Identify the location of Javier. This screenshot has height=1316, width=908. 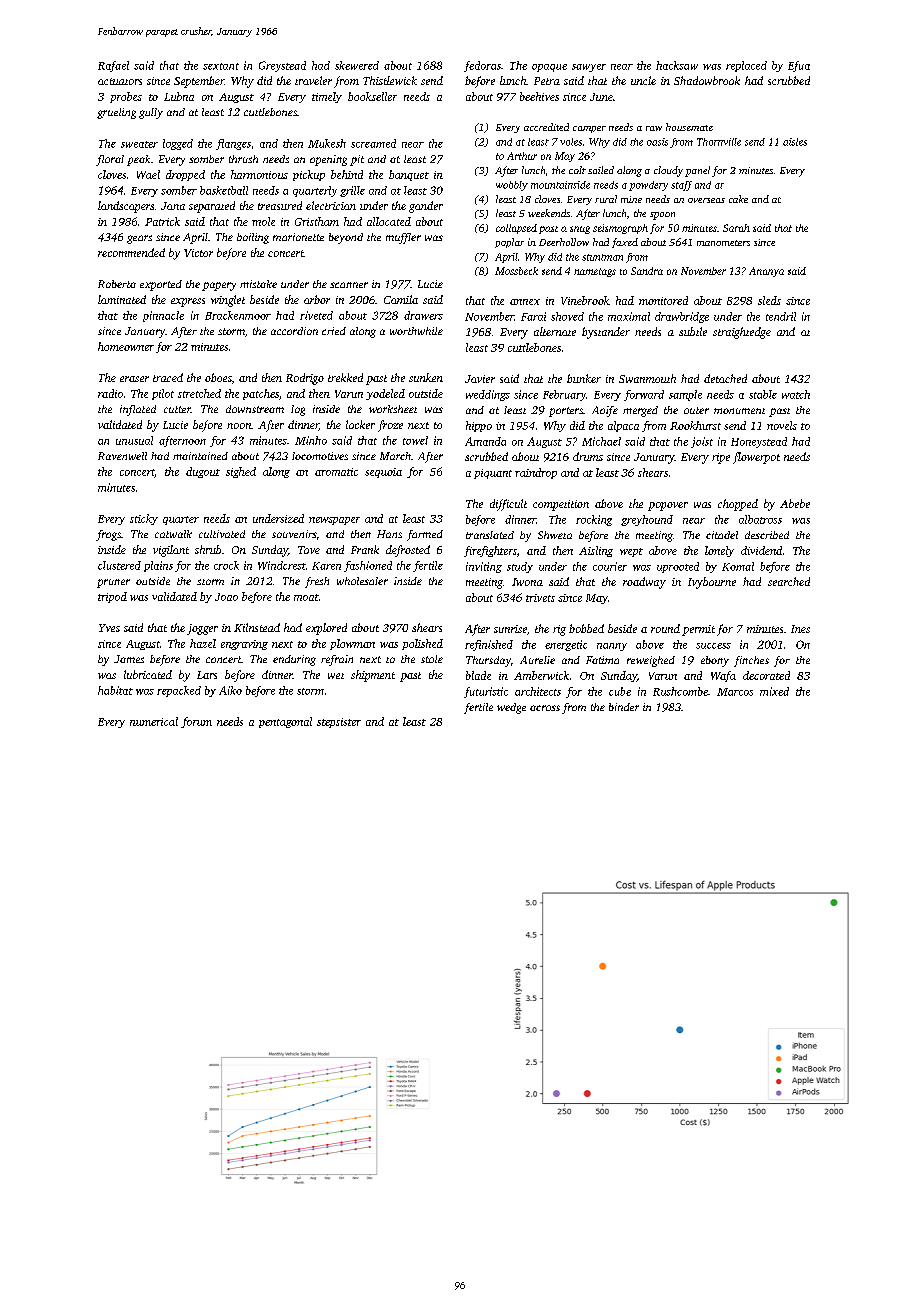
(480, 379).
